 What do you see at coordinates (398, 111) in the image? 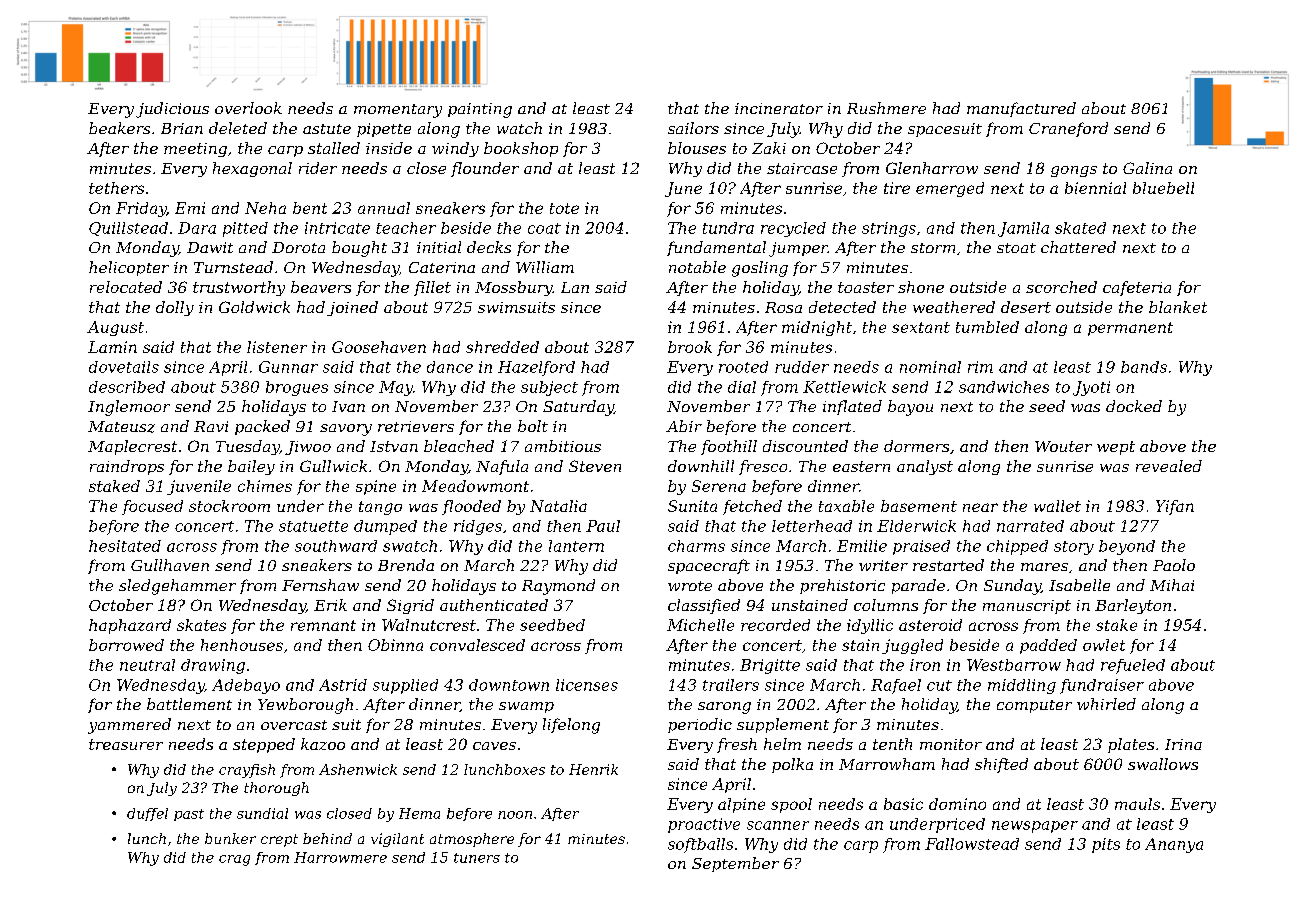
I see `momentary` at bounding box center [398, 111].
